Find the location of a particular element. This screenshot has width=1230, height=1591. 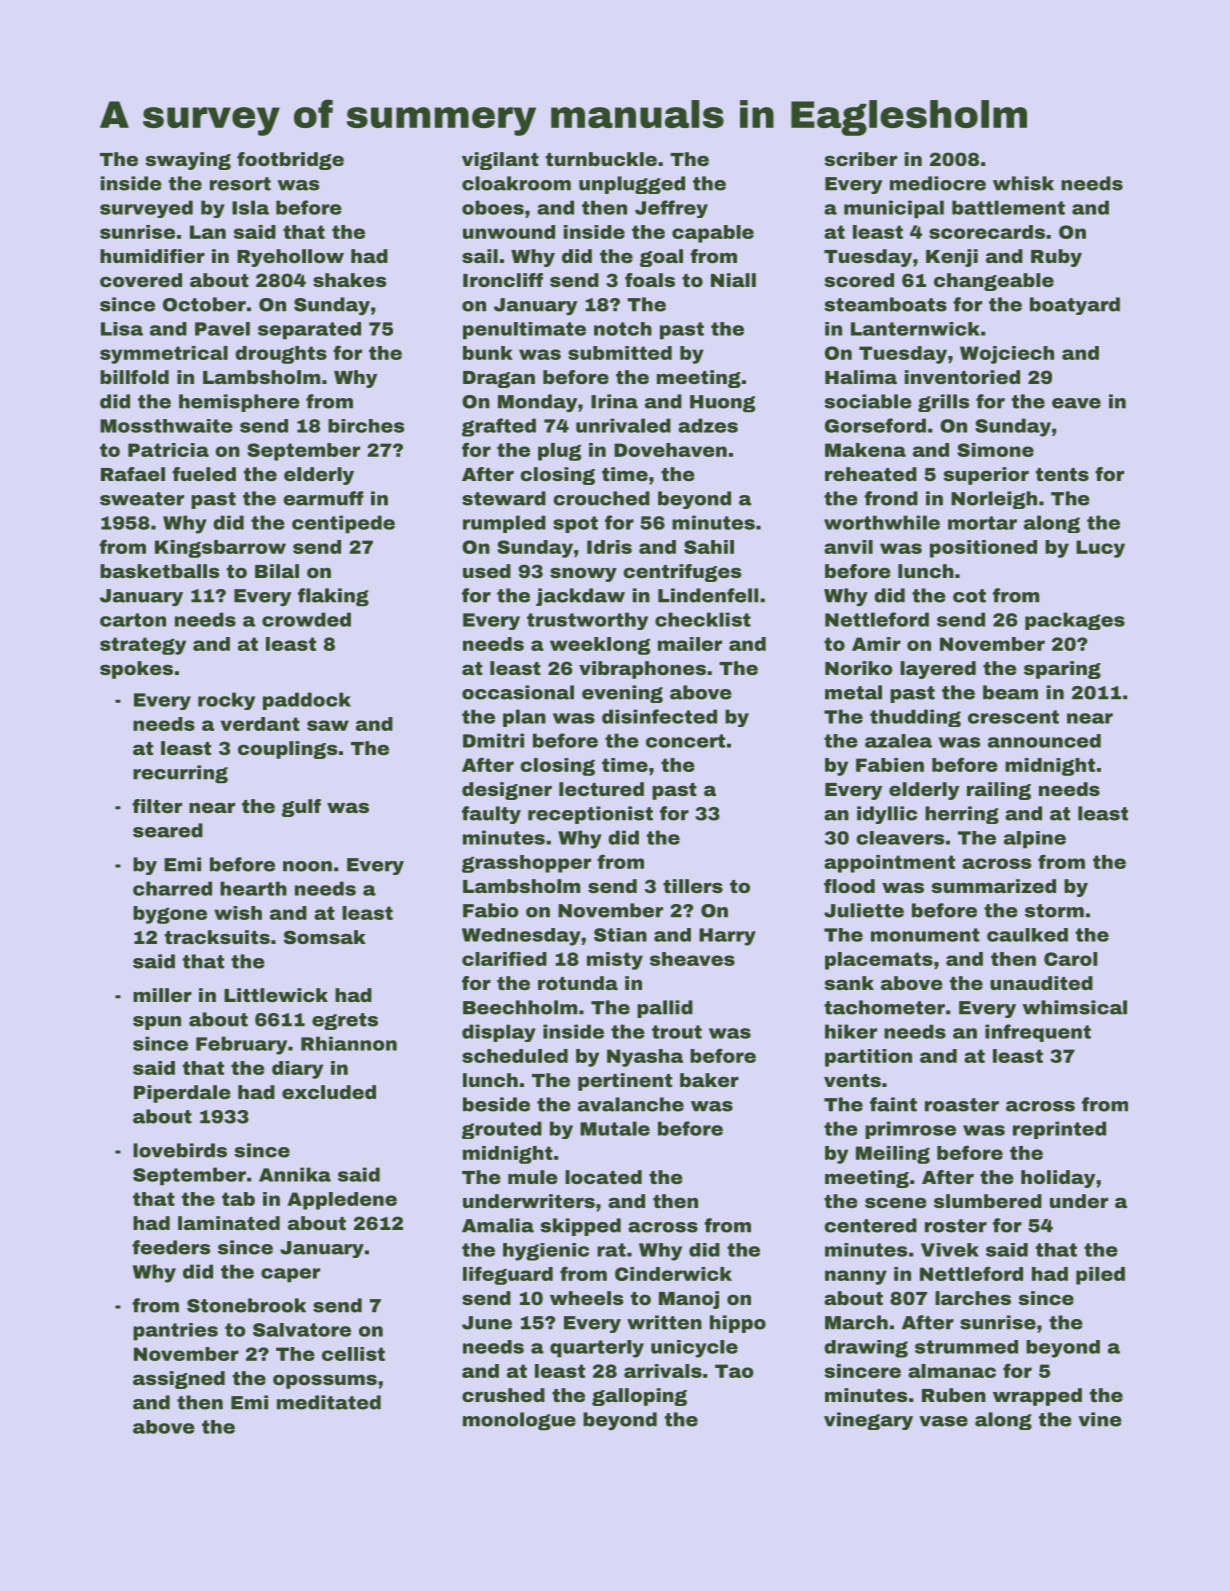

swaying is located at coordinates (188, 161).
